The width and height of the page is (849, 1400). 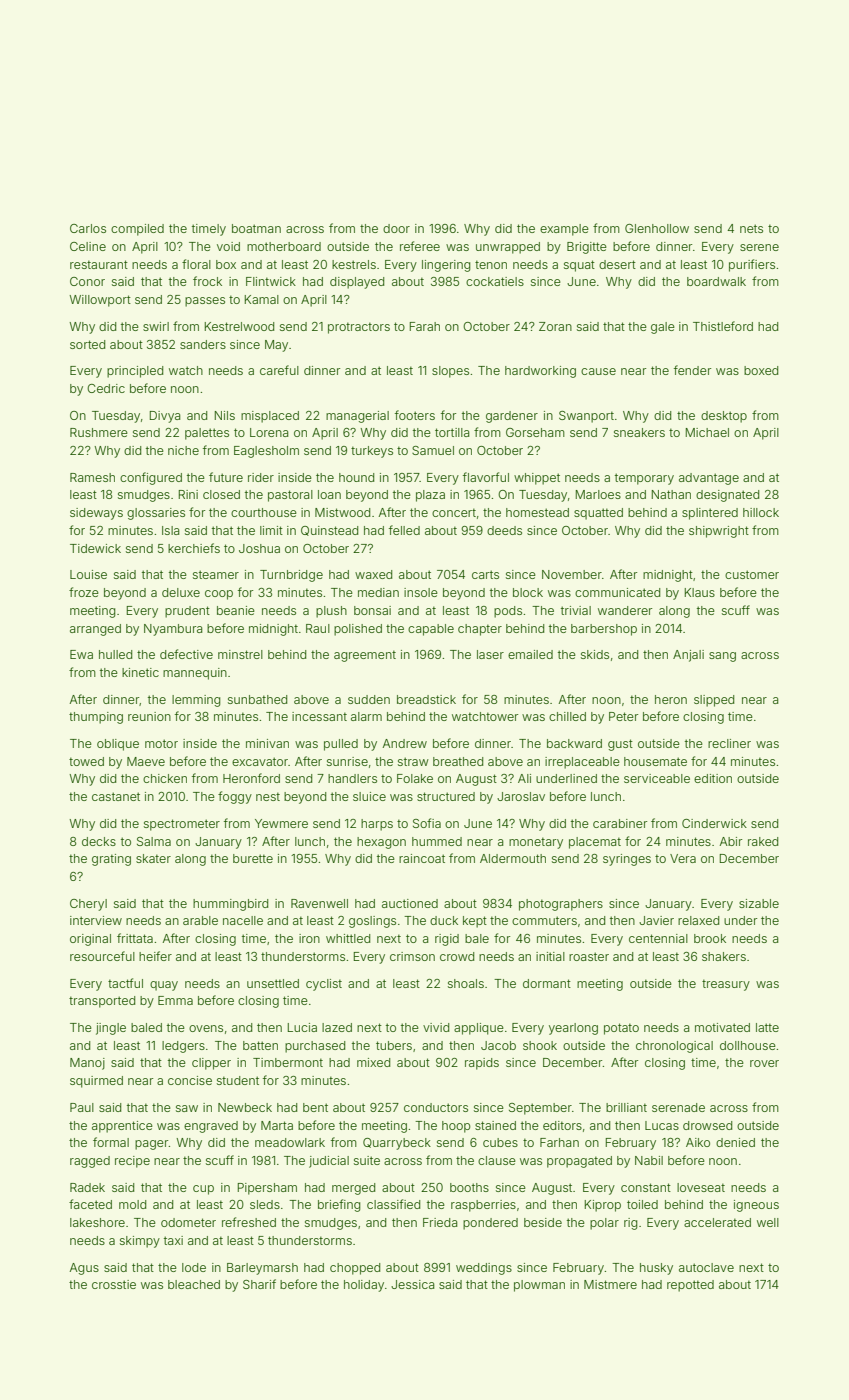 I want to click on Nils, so click(x=225, y=415).
